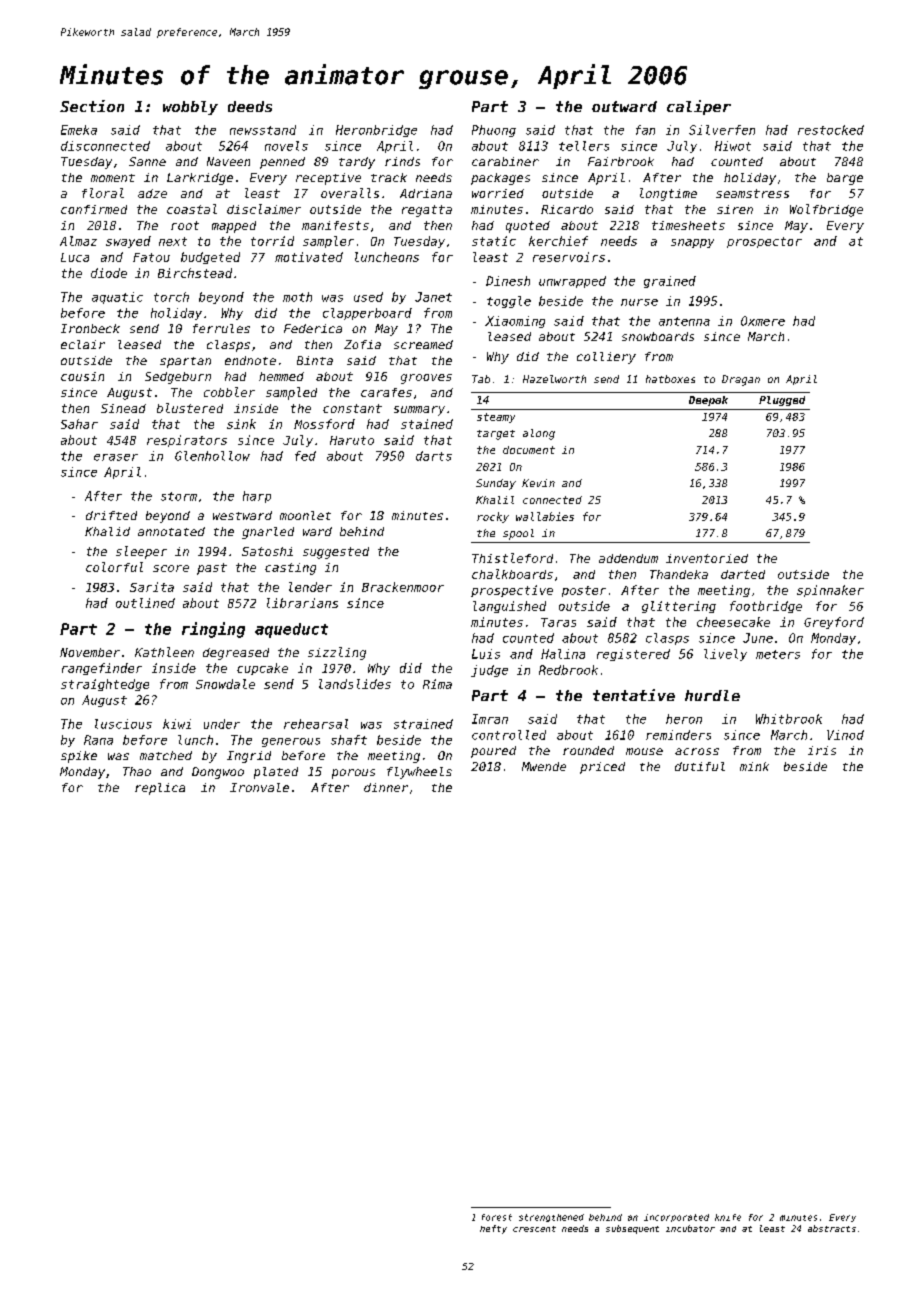  I want to click on Khalid, so click(107, 531).
